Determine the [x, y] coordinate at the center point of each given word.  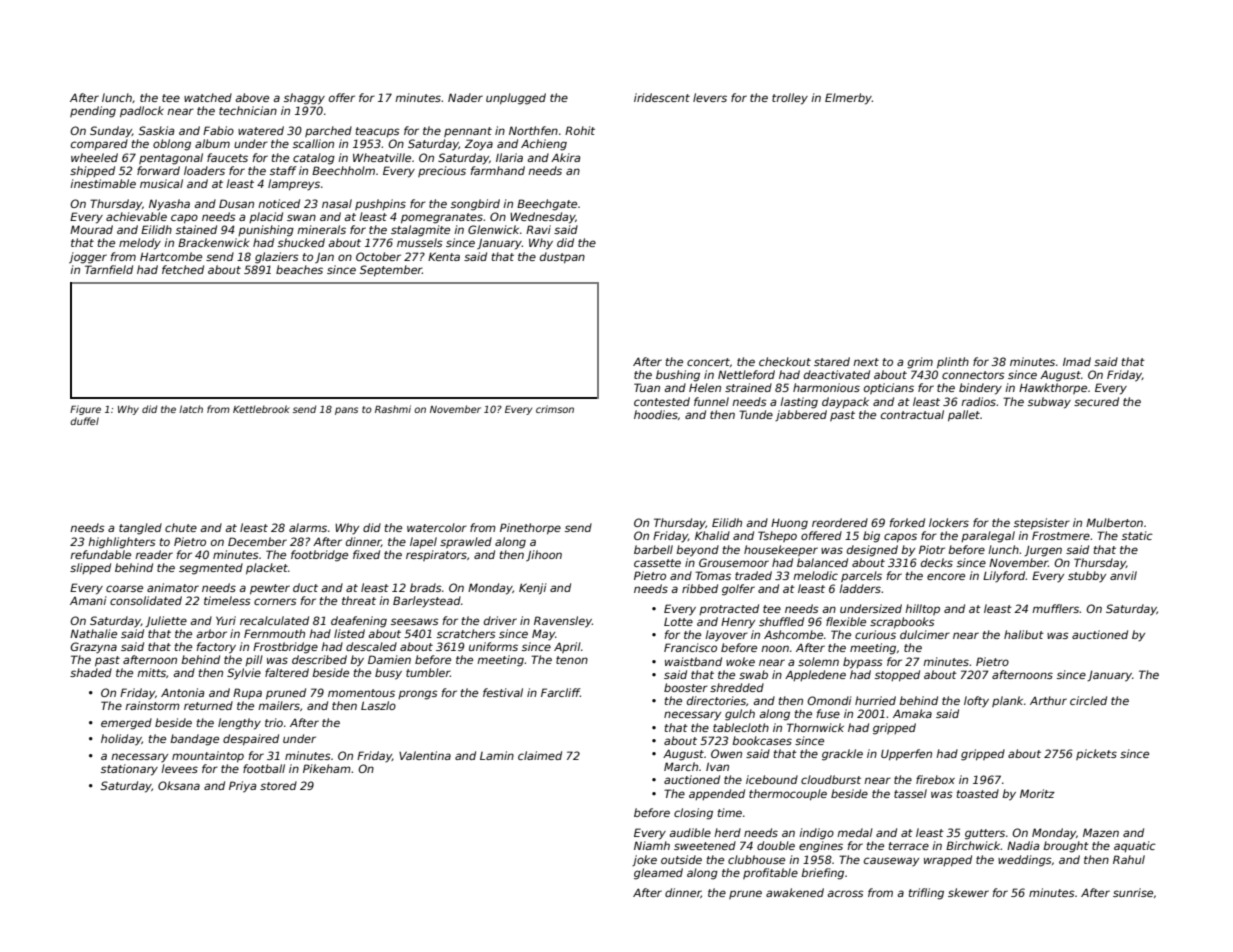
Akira [566, 157]
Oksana [179, 785]
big [871, 537]
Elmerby [848, 99]
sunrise [1133, 892]
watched [208, 97]
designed [872, 551]
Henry [738, 623]
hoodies [656, 414]
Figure [85, 410]
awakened [795, 892]
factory [216, 648]
